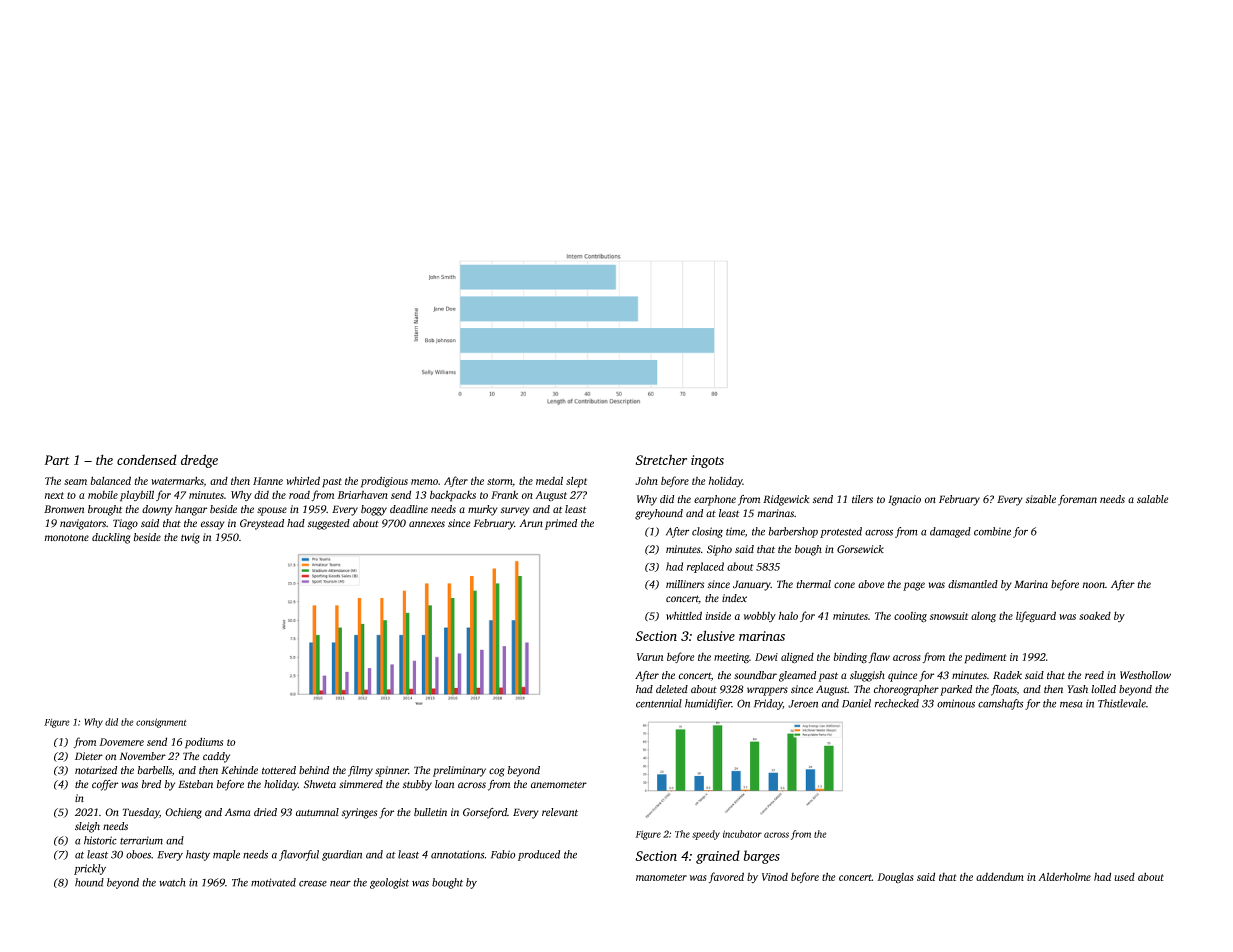  What do you see at coordinates (199, 461) in the image?
I see `dredge` at bounding box center [199, 461].
